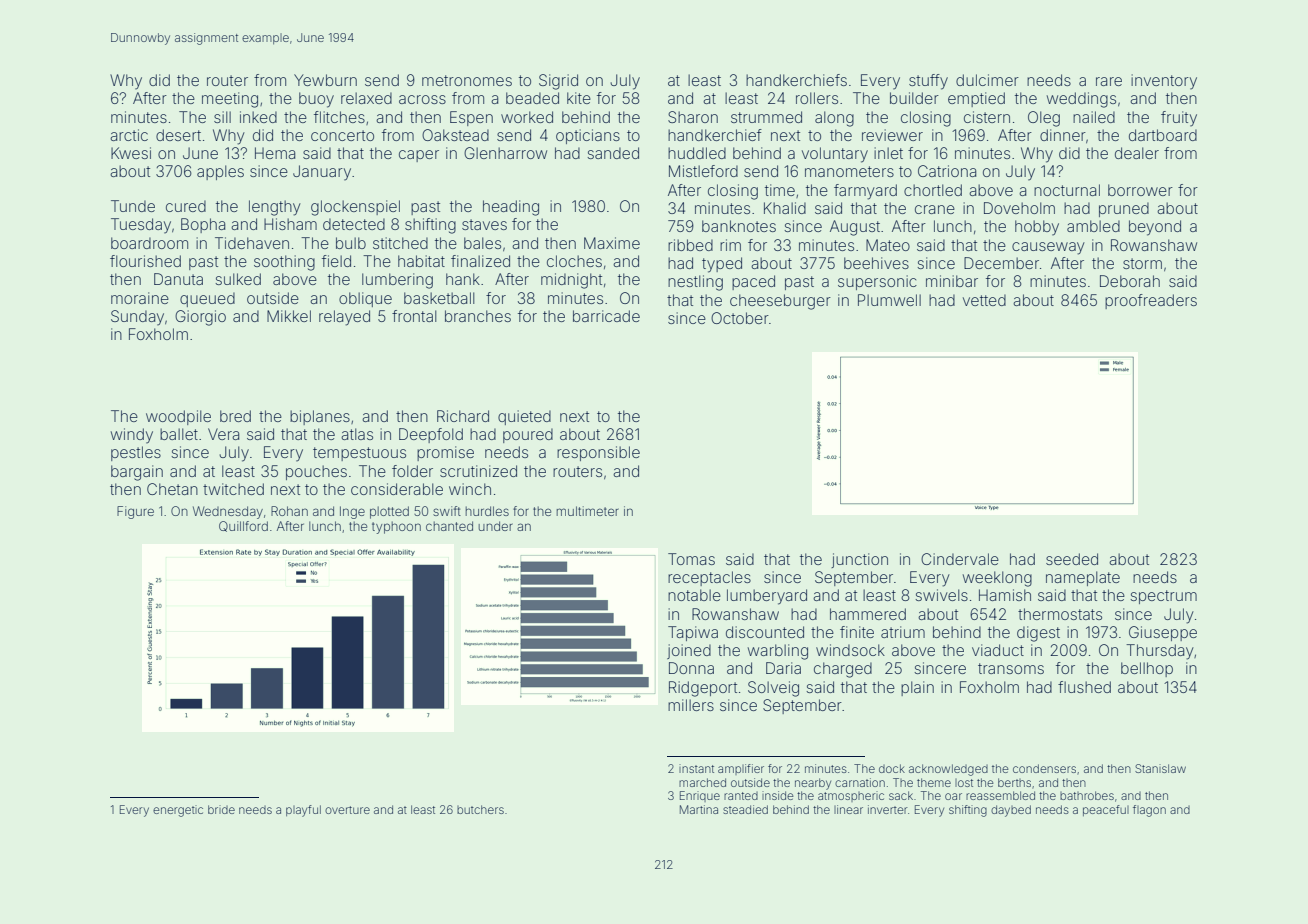  Describe the element at coordinates (325, 80) in the screenshot. I see `Yewburn` at that location.
